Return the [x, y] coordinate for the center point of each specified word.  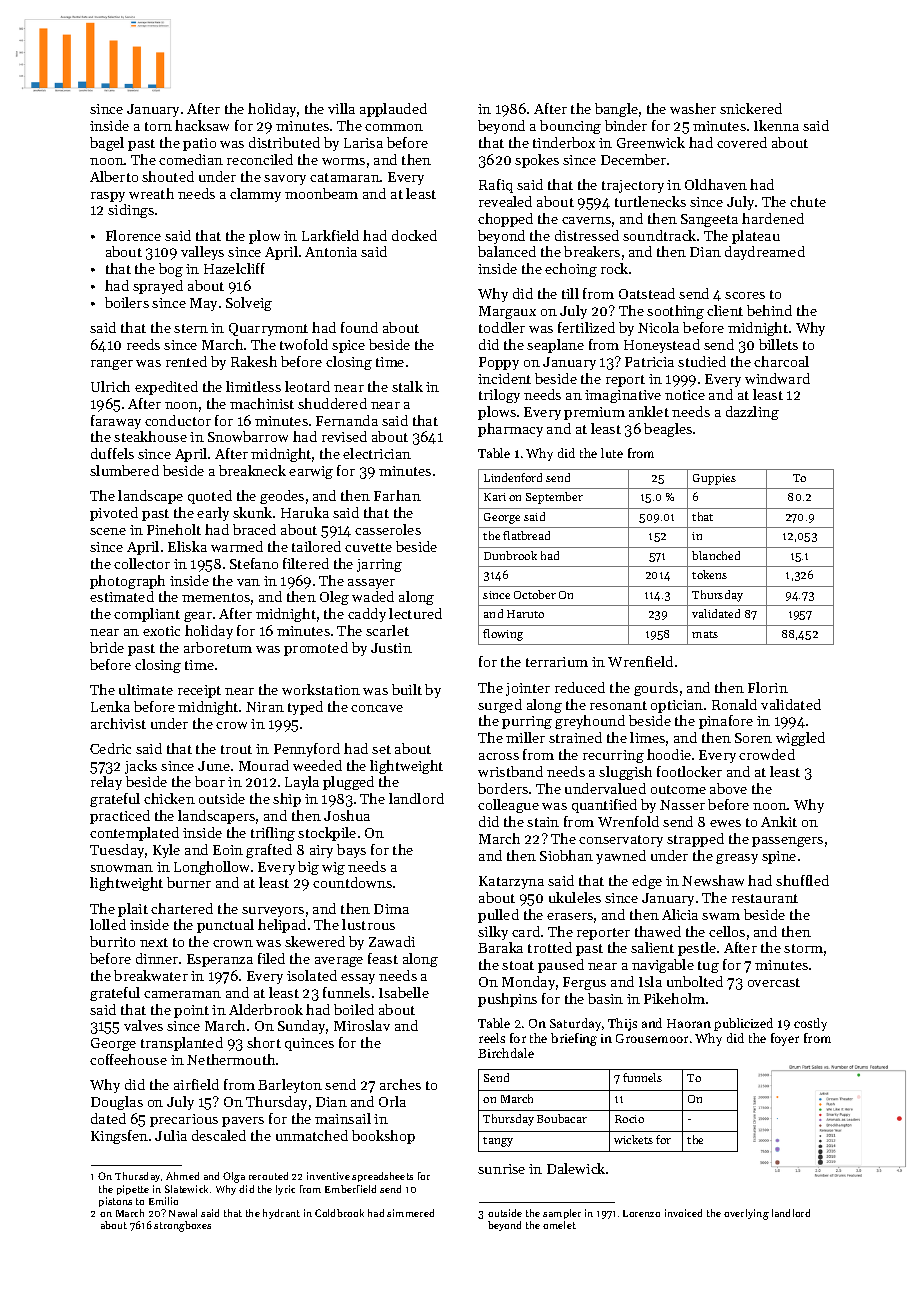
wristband [510, 771]
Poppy [499, 363]
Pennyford [307, 750]
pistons [115, 1202]
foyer [785, 1039]
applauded [393, 110]
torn [158, 126]
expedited [166, 388]
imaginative [623, 396]
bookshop [383, 1137]
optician [677, 706]
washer [693, 108]
